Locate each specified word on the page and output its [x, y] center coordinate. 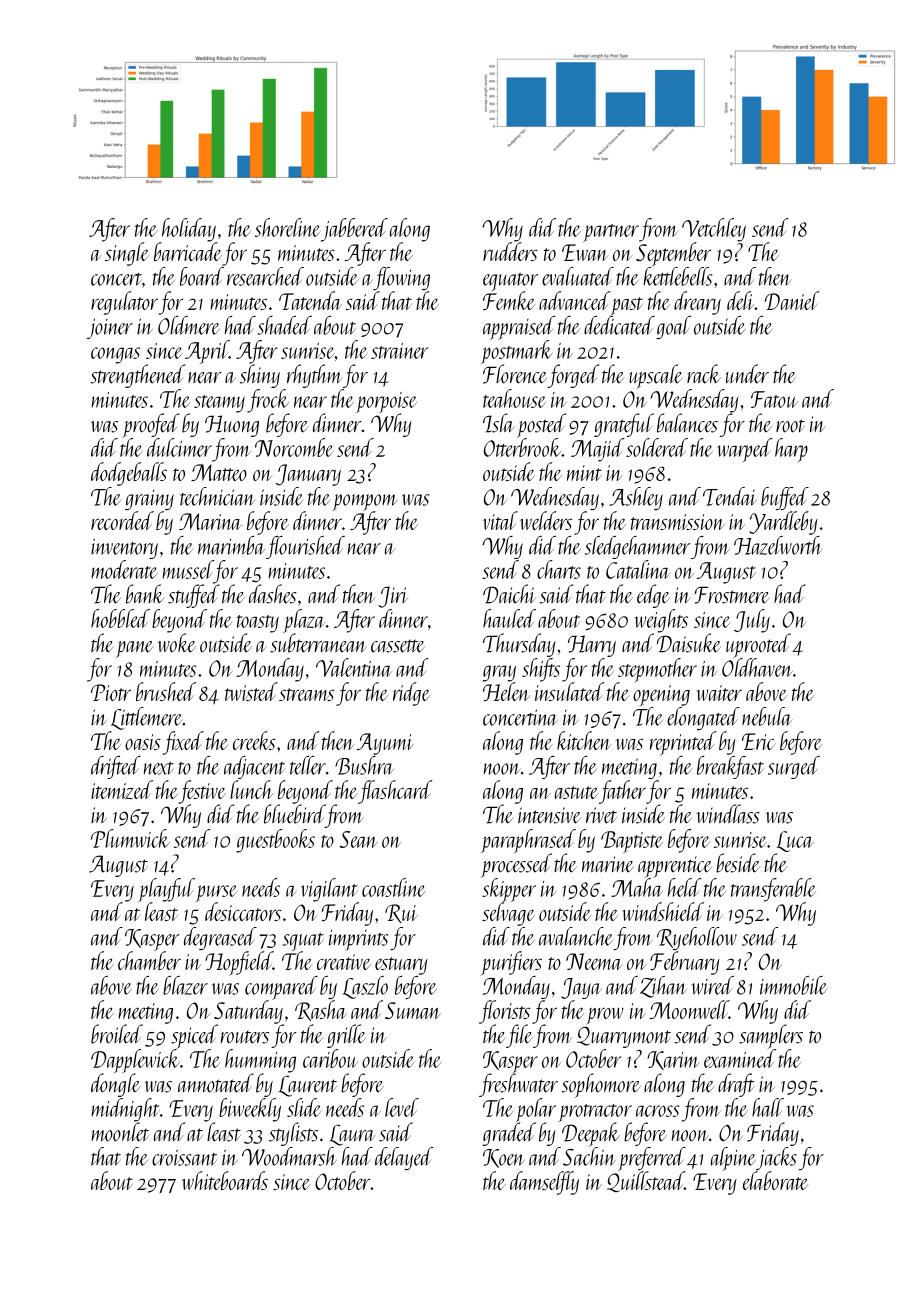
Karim [673, 1060]
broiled [117, 1034]
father [622, 792]
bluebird [294, 814]
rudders [510, 251]
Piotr [111, 692]
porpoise [386, 402]
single [127, 254]
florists [504, 1012]
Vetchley [714, 230]
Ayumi [385, 744]
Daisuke [689, 643]
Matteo [219, 472]
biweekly [250, 1110]
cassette [398, 646]
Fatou [774, 399]
